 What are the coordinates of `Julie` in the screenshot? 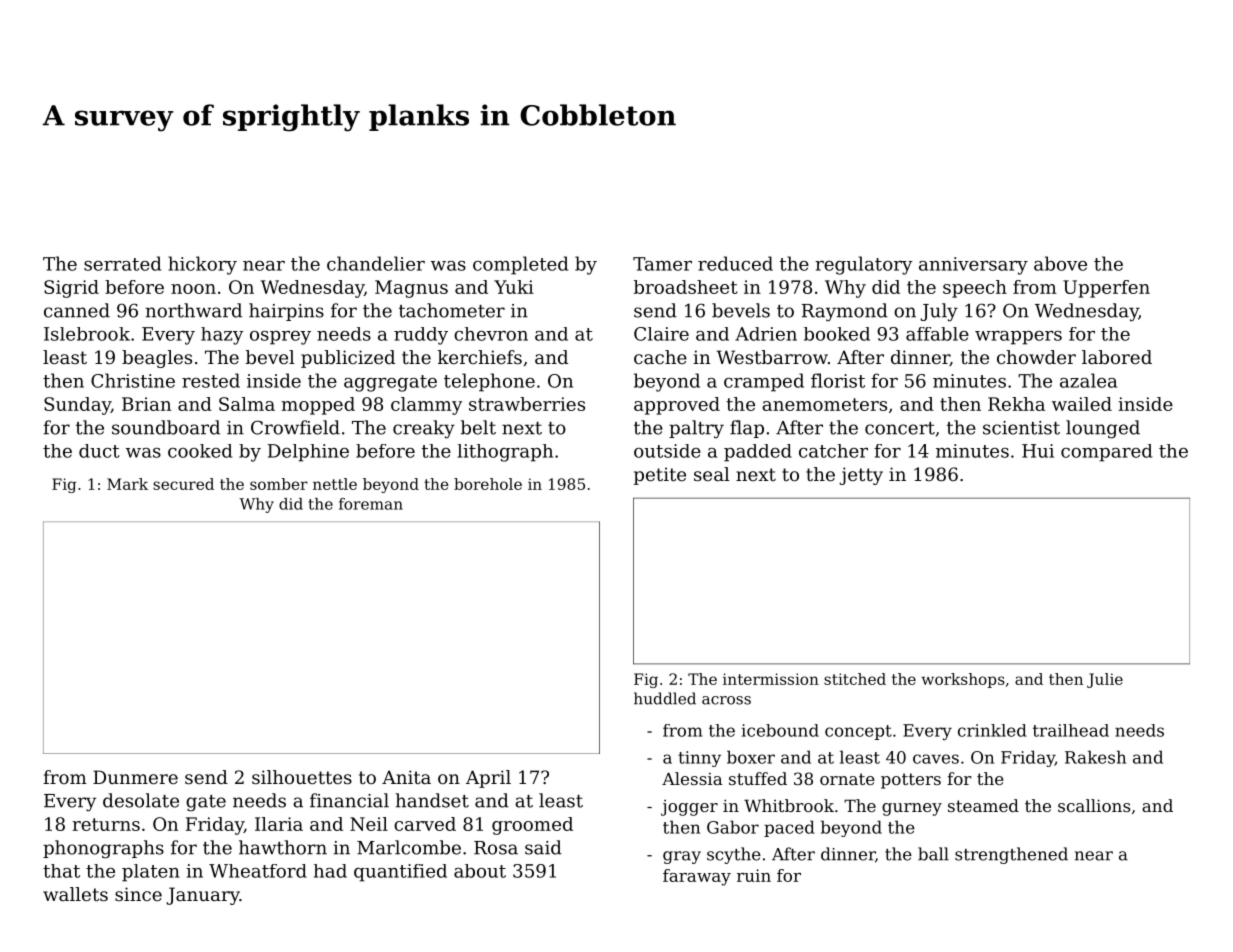 It's located at (1105, 680).
